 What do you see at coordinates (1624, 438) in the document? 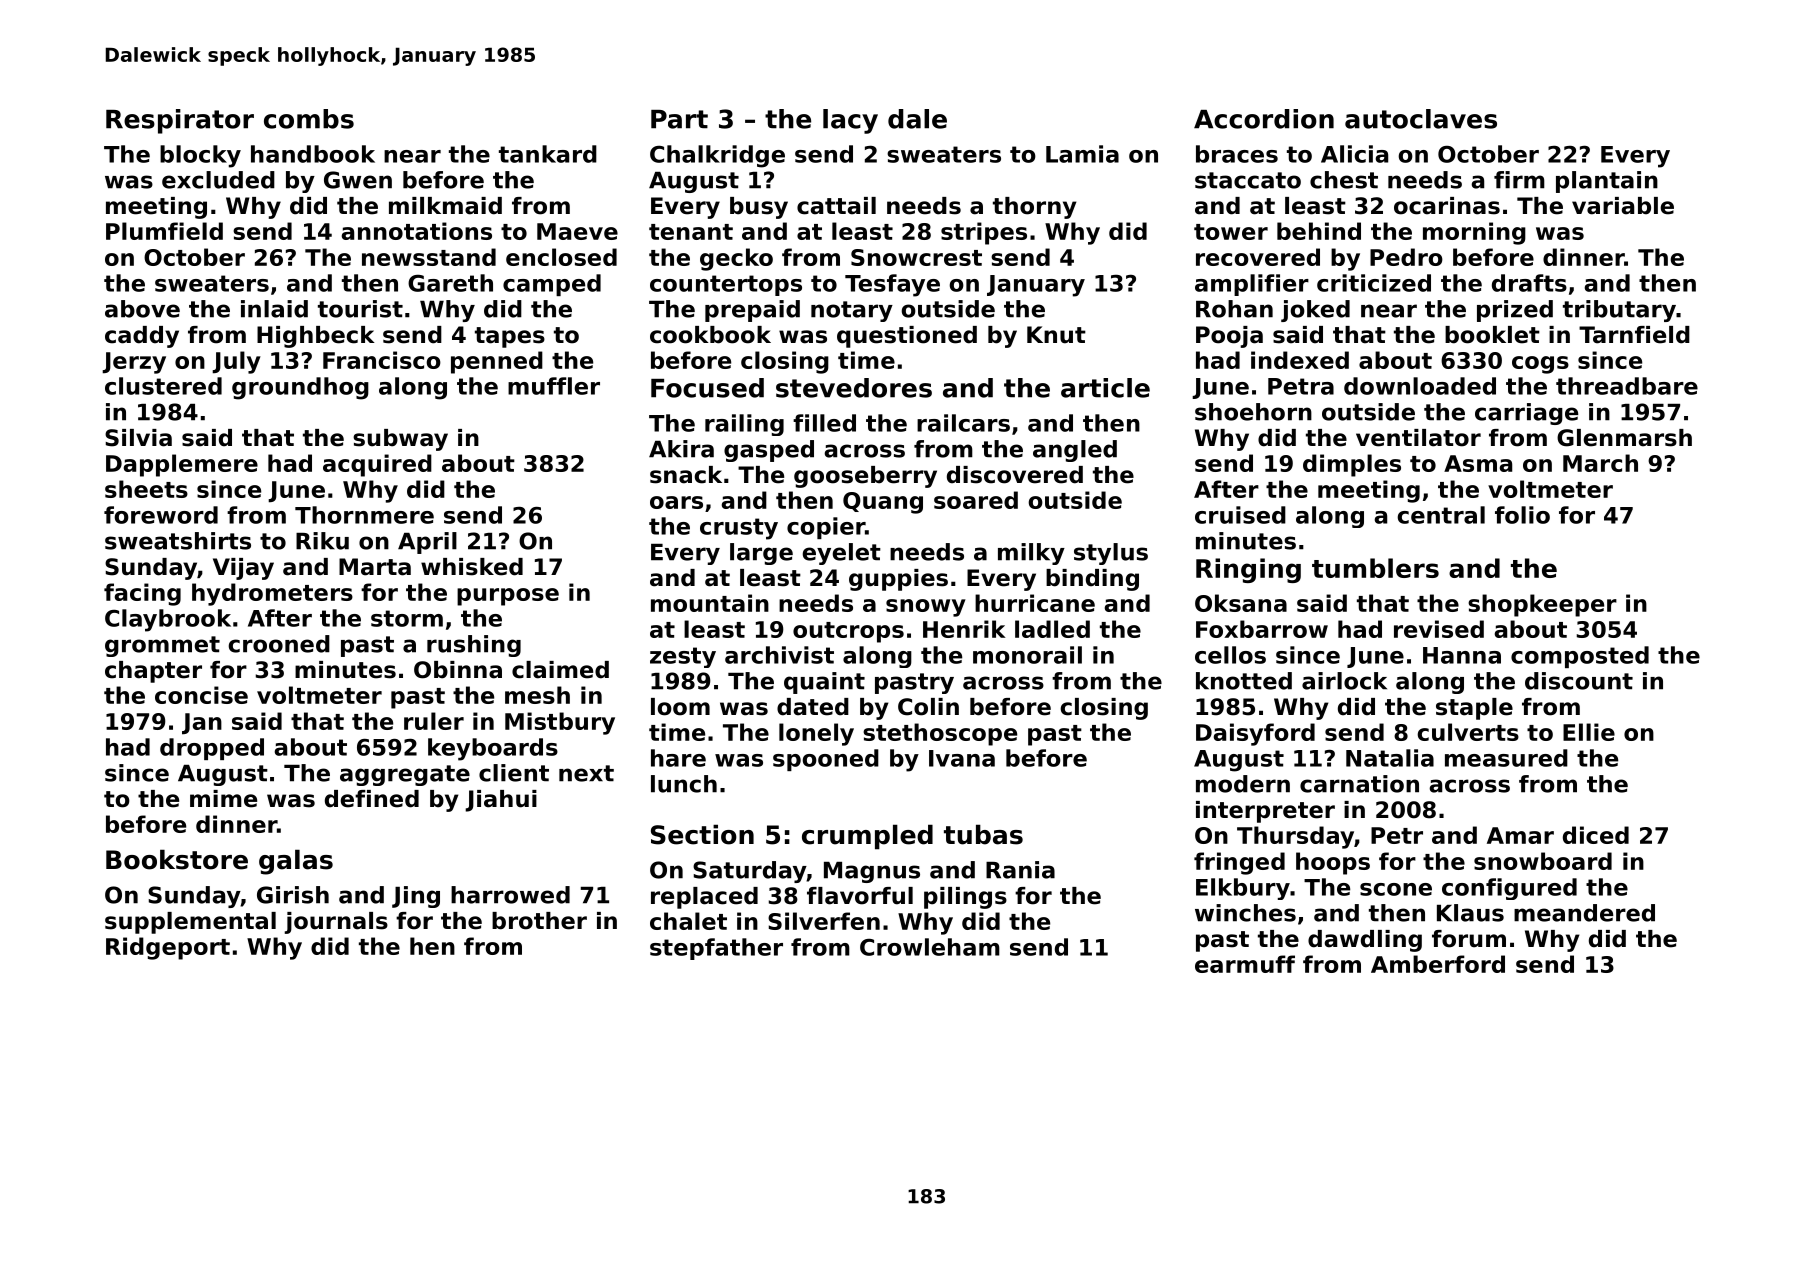
I see `Glenmarsh` at bounding box center [1624, 438].
